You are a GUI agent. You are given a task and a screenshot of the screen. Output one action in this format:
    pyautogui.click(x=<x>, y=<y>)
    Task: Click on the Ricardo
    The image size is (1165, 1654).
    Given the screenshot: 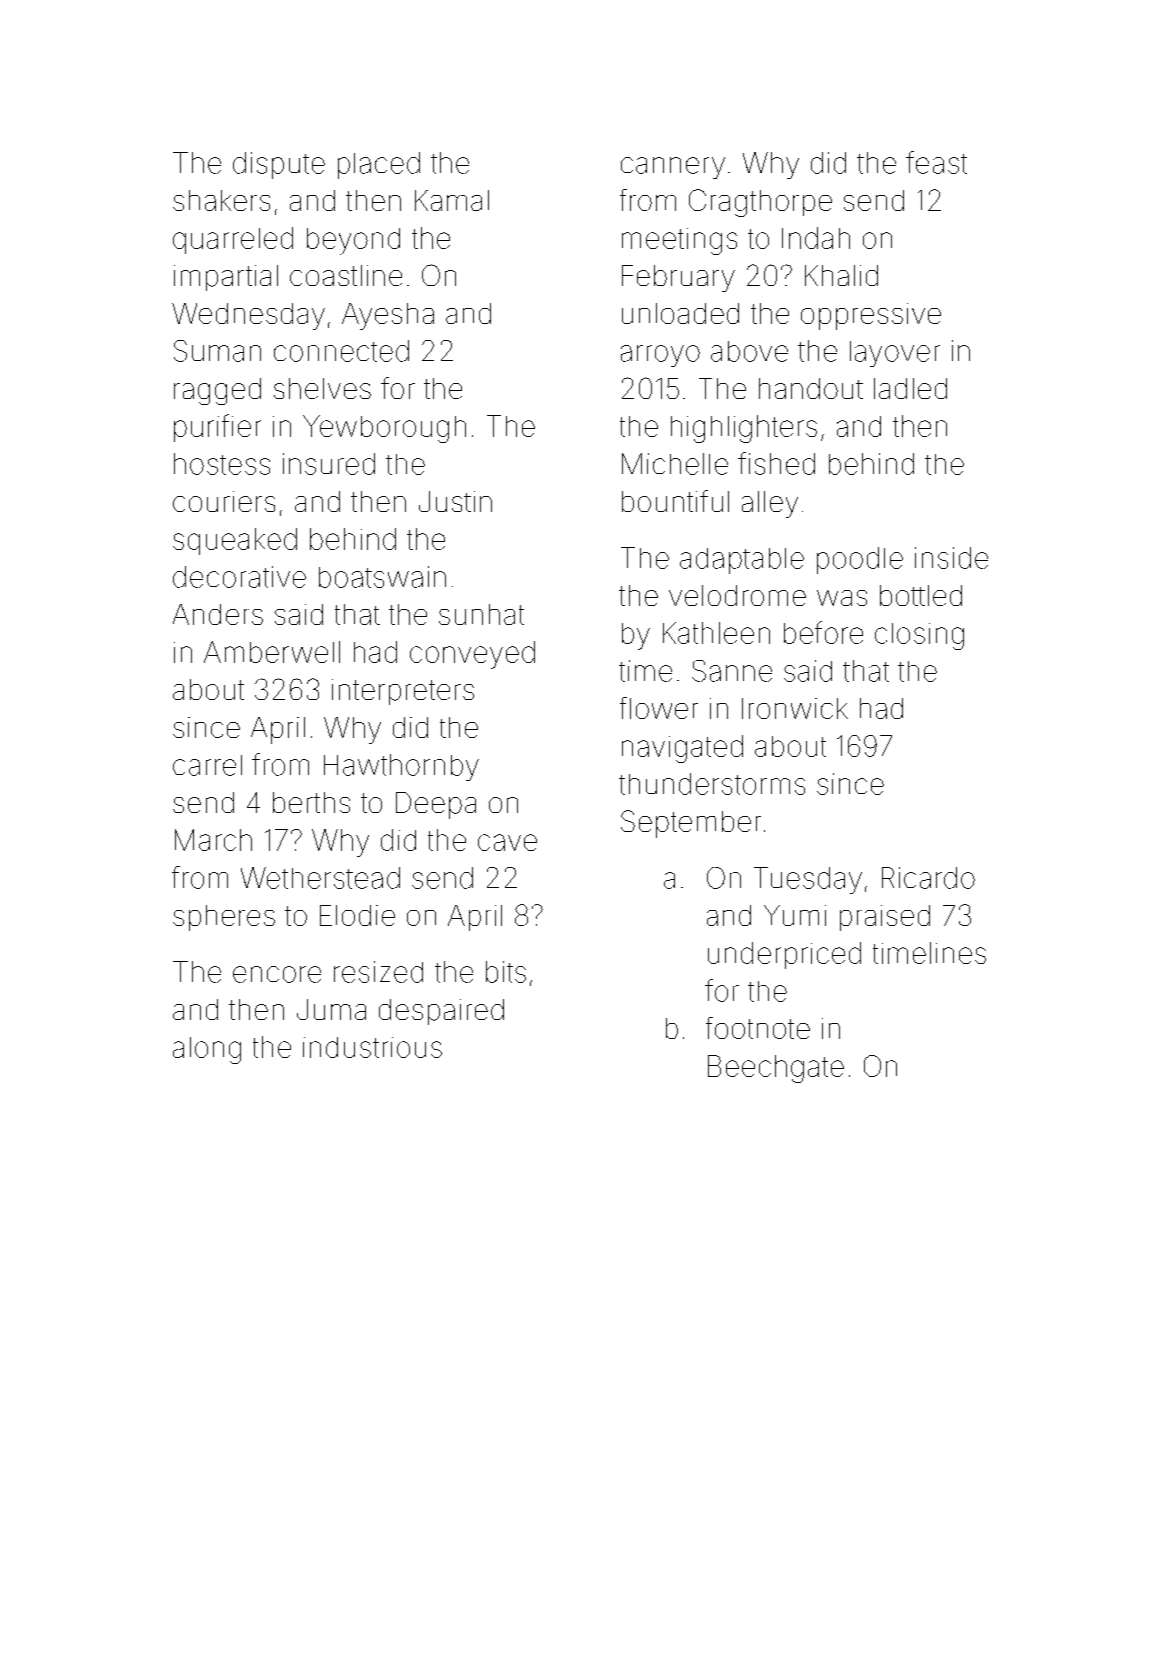 What is the action you would take?
    pyautogui.click(x=928, y=878)
